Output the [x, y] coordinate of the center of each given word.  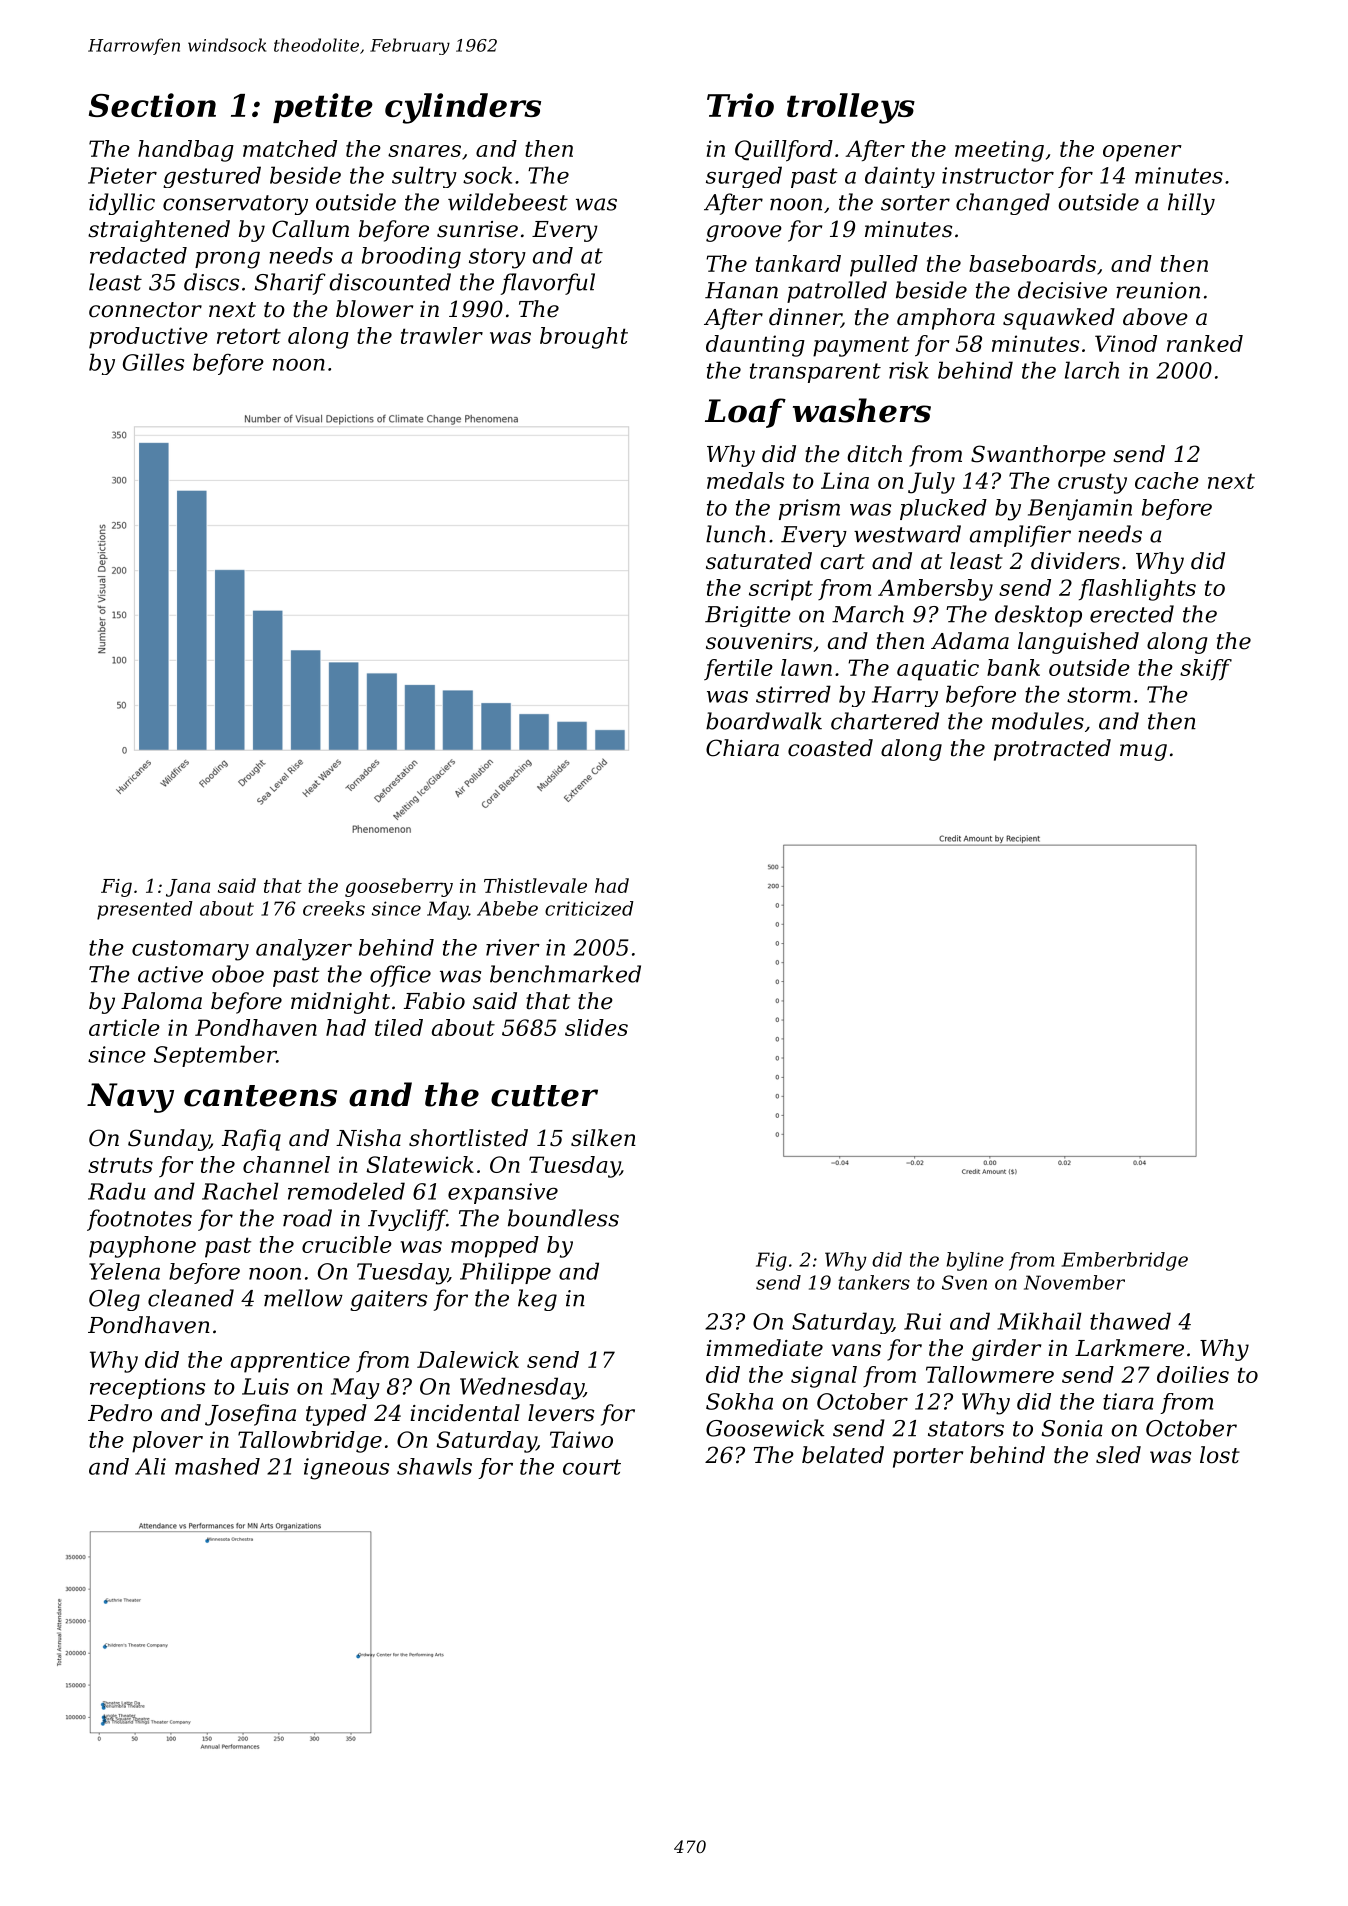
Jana [188, 888]
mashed [217, 1466]
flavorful [548, 284]
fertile [738, 669]
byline [975, 1261]
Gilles [153, 362]
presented [145, 910]
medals [745, 480]
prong [227, 260]
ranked [1205, 343]
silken [603, 1138]
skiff [1206, 670]
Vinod [1126, 343]
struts [120, 1165]
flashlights [1137, 590]
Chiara [742, 748]
